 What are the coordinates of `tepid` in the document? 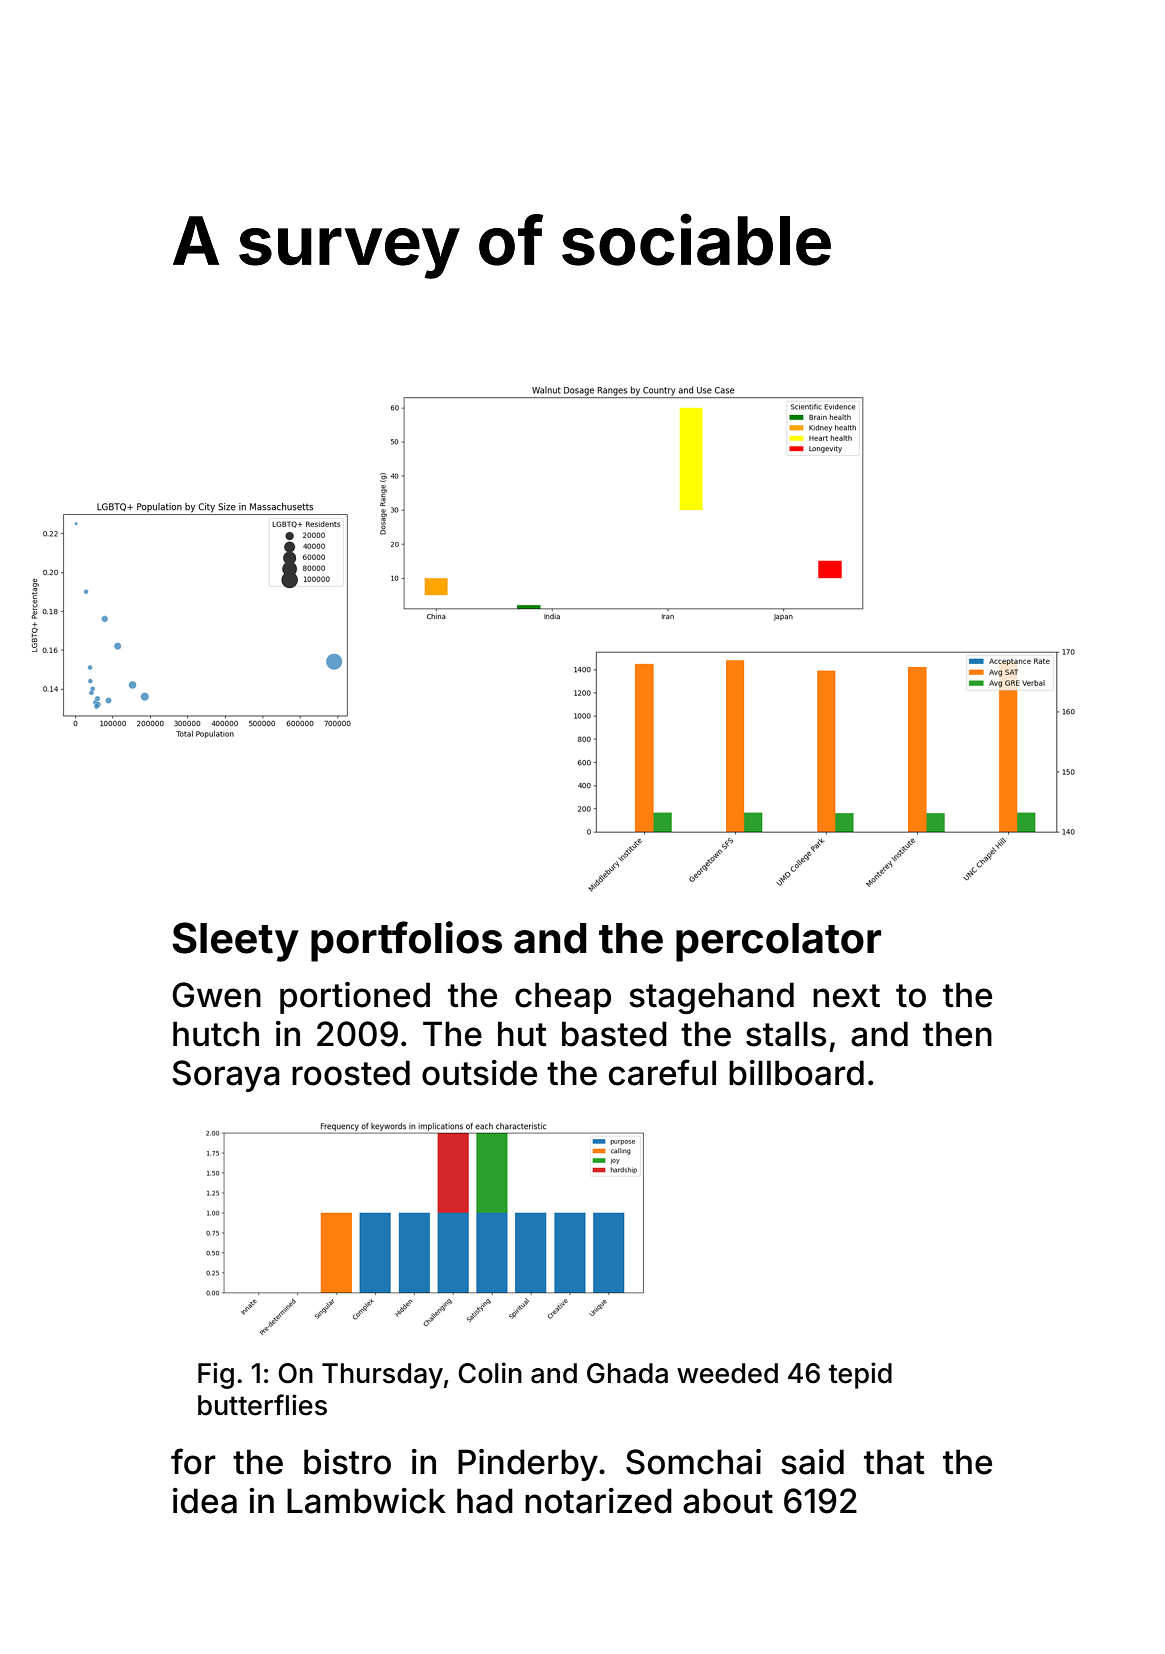 It's located at (860, 1375).
